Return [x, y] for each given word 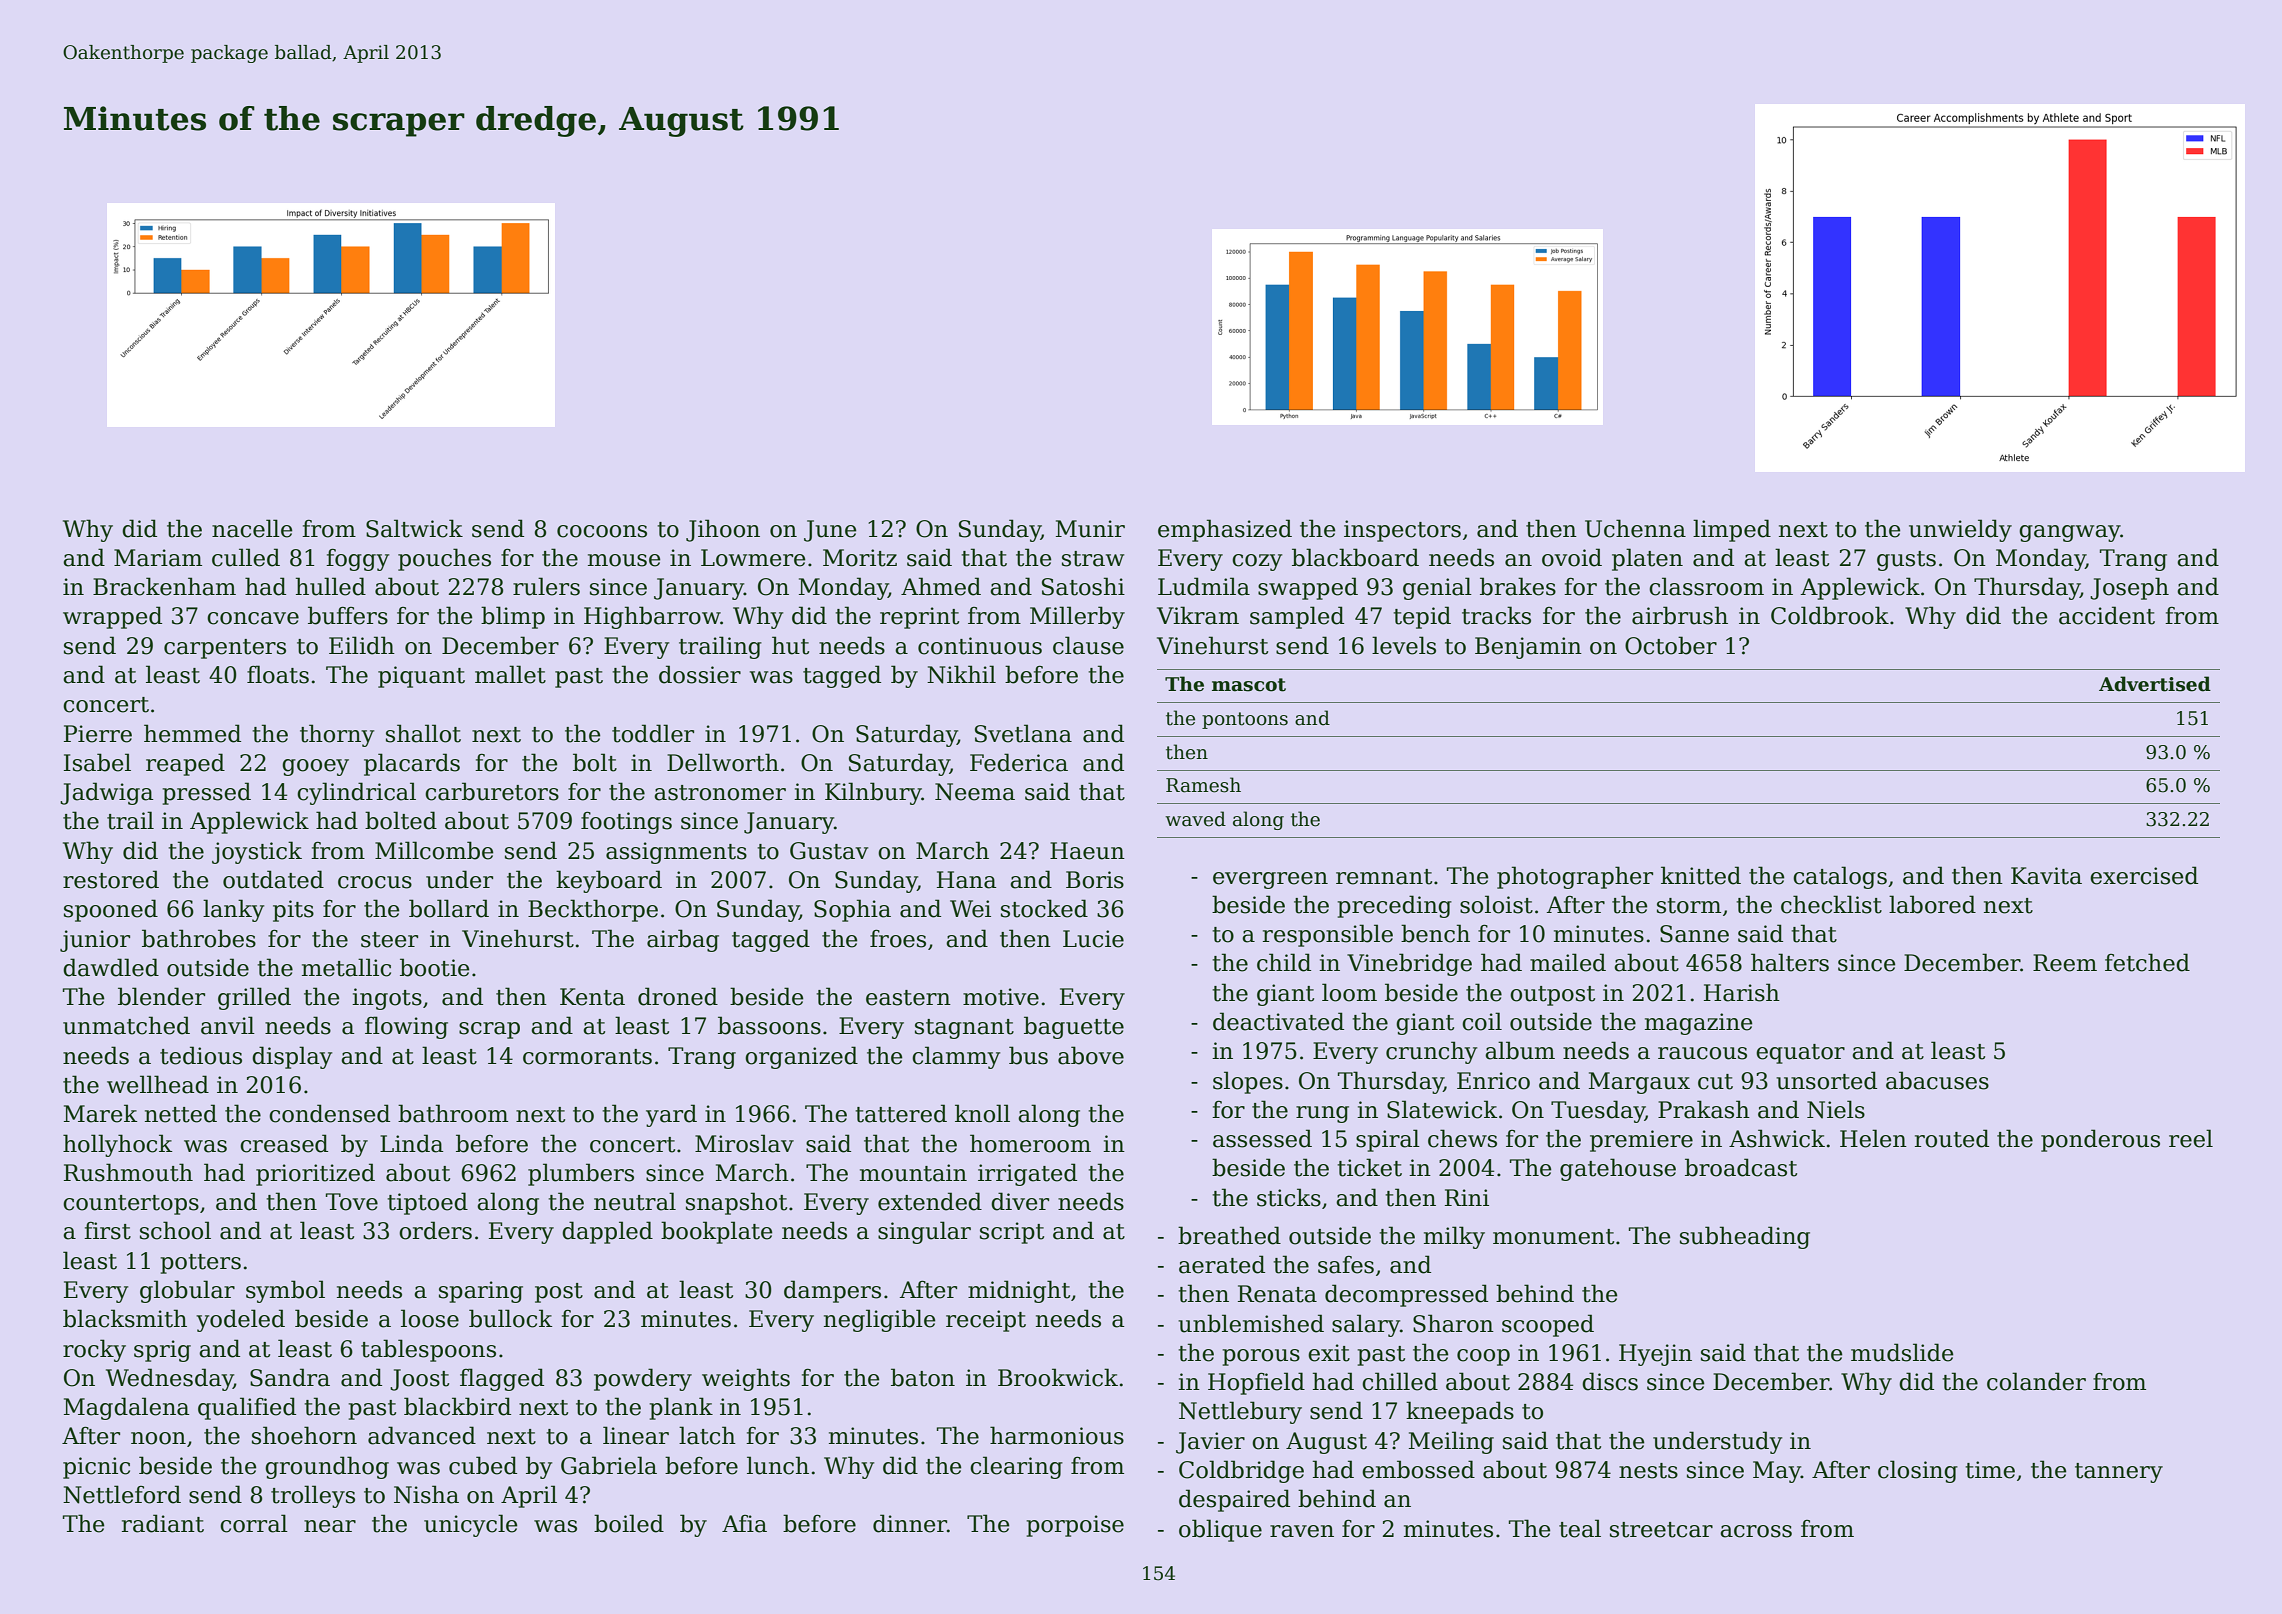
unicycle [471, 1525]
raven [1302, 1531]
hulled [331, 586]
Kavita [2046, 876]
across [1756, 1531]
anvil [228, 1025]
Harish [1742, 992]
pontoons [1245, 720]
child [1284, 962]
